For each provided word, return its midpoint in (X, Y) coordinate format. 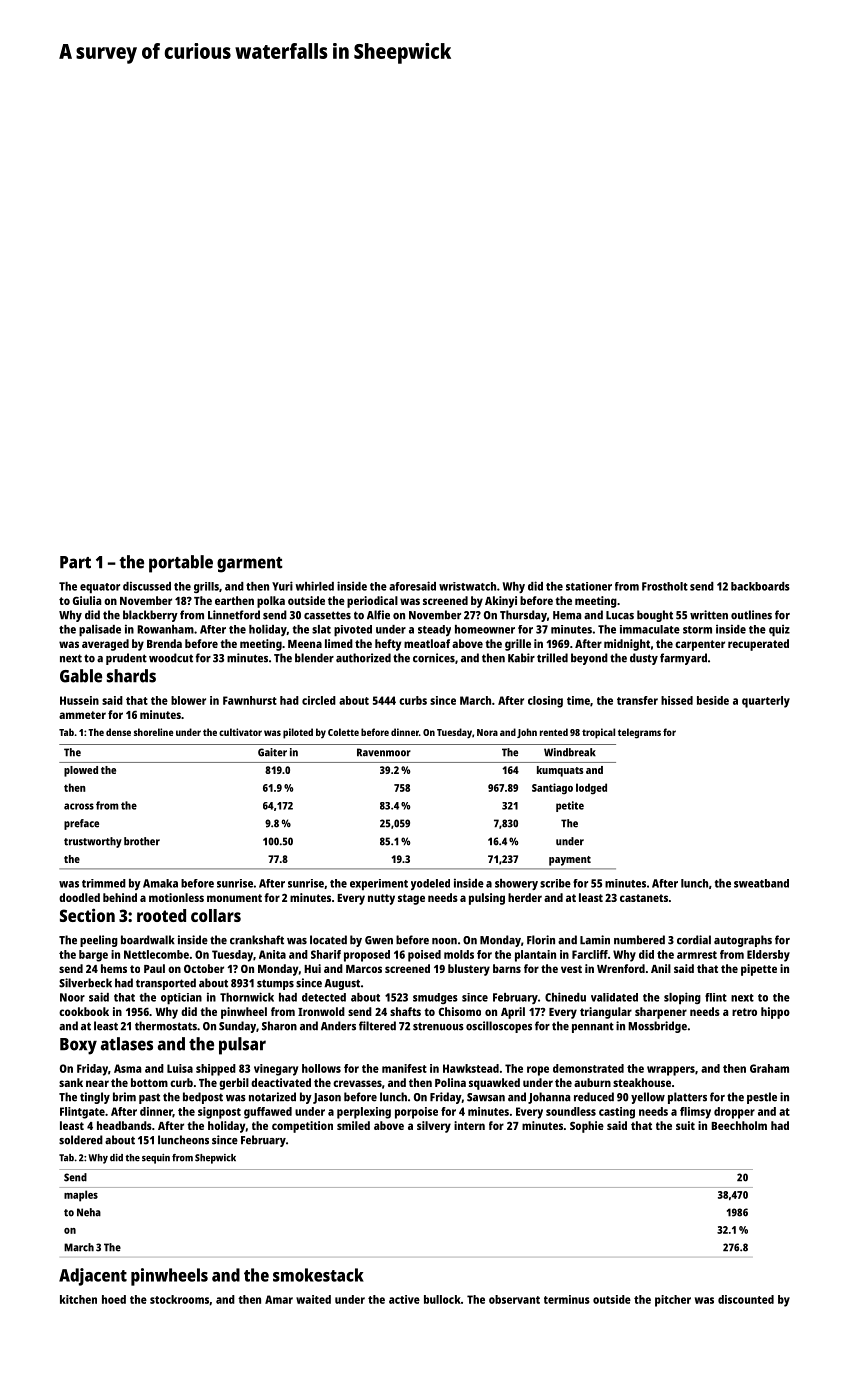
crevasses (357, 1083)
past (149, 1098)
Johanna (549, 1098)
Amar (279, 1299)
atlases (127, 1044)
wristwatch (467, 586)
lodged (591, 789)
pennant (593, 1027)
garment (250, 565)
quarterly (766, 702)
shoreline (153, 732)
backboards (760, 586)
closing (545, 702)
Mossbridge (657, 1027)
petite (570, 806)
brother (142, 841)
